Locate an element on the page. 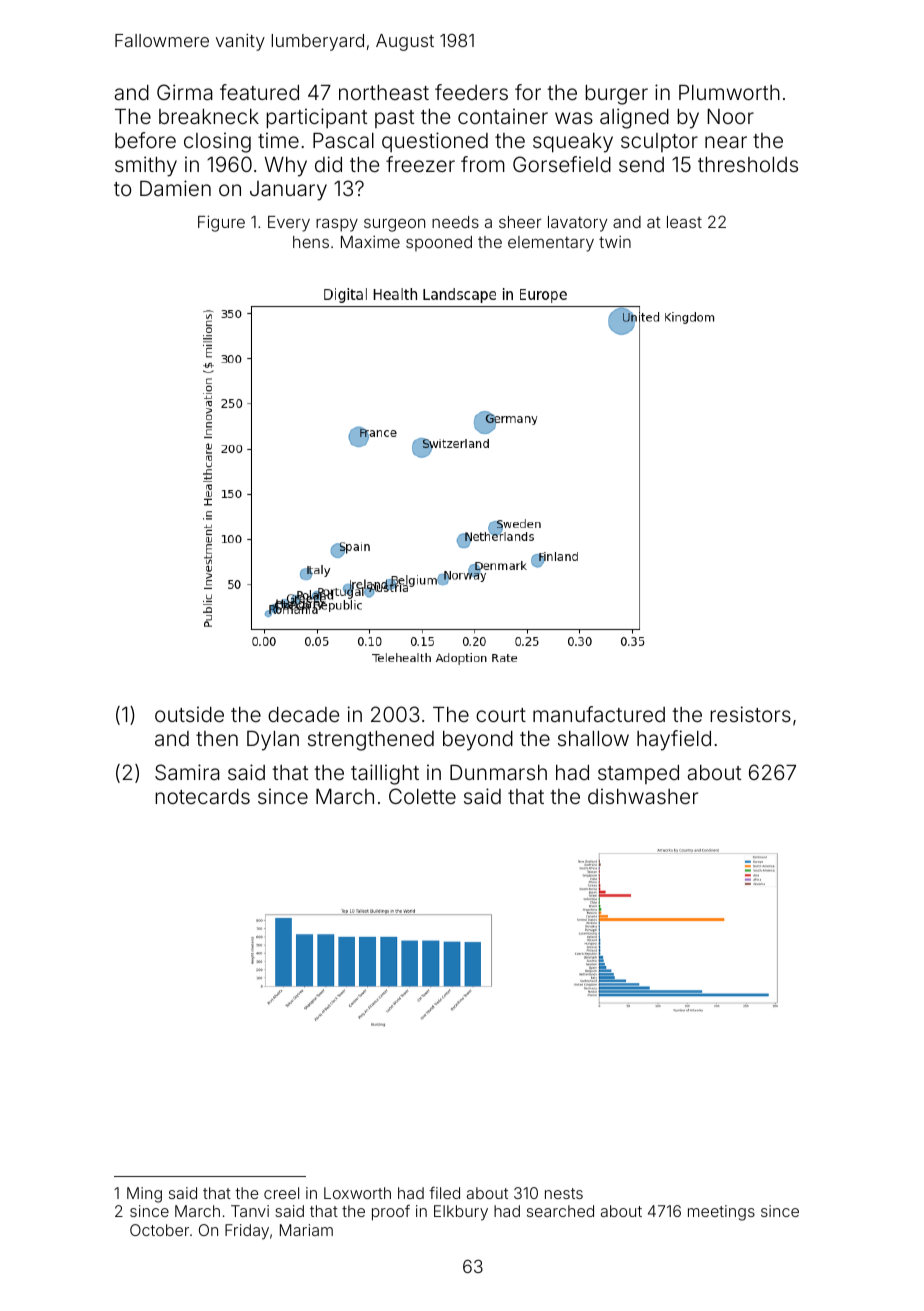 This document has width=924, height=1311. Gorsefield is located at coordinates (562, 164).
